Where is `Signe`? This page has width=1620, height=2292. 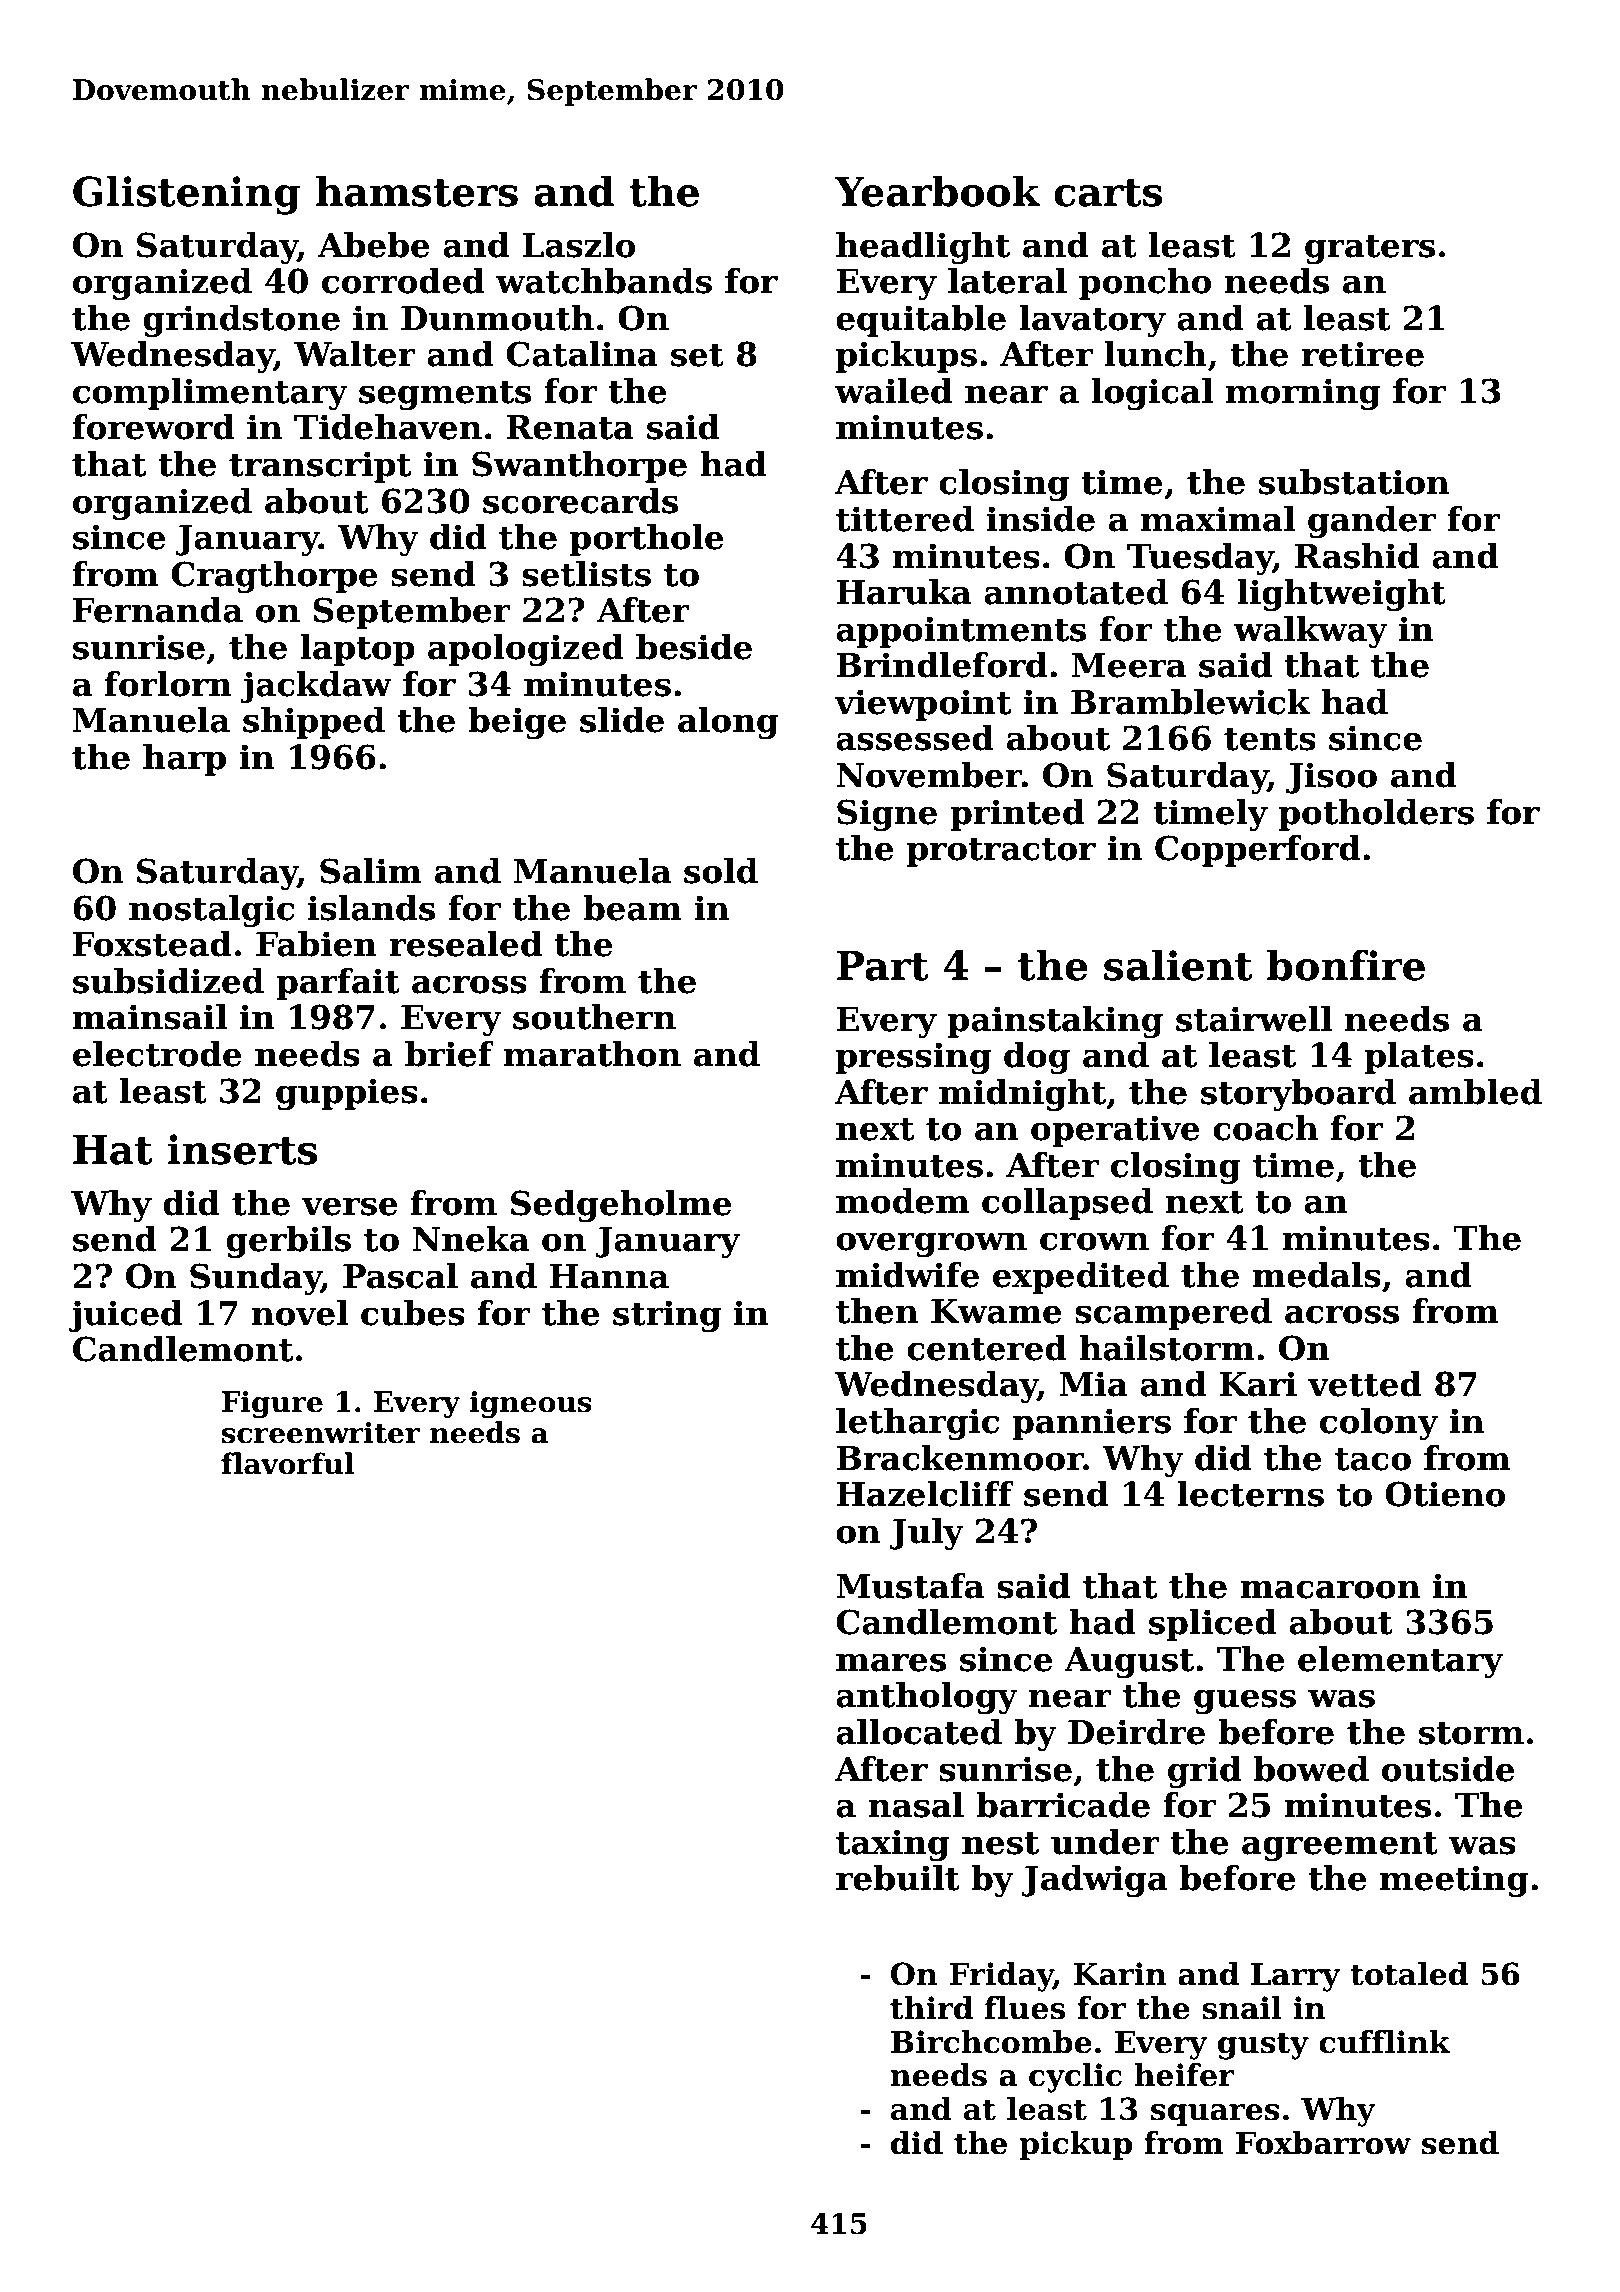 Signe is located at coordinates (887, 815).
